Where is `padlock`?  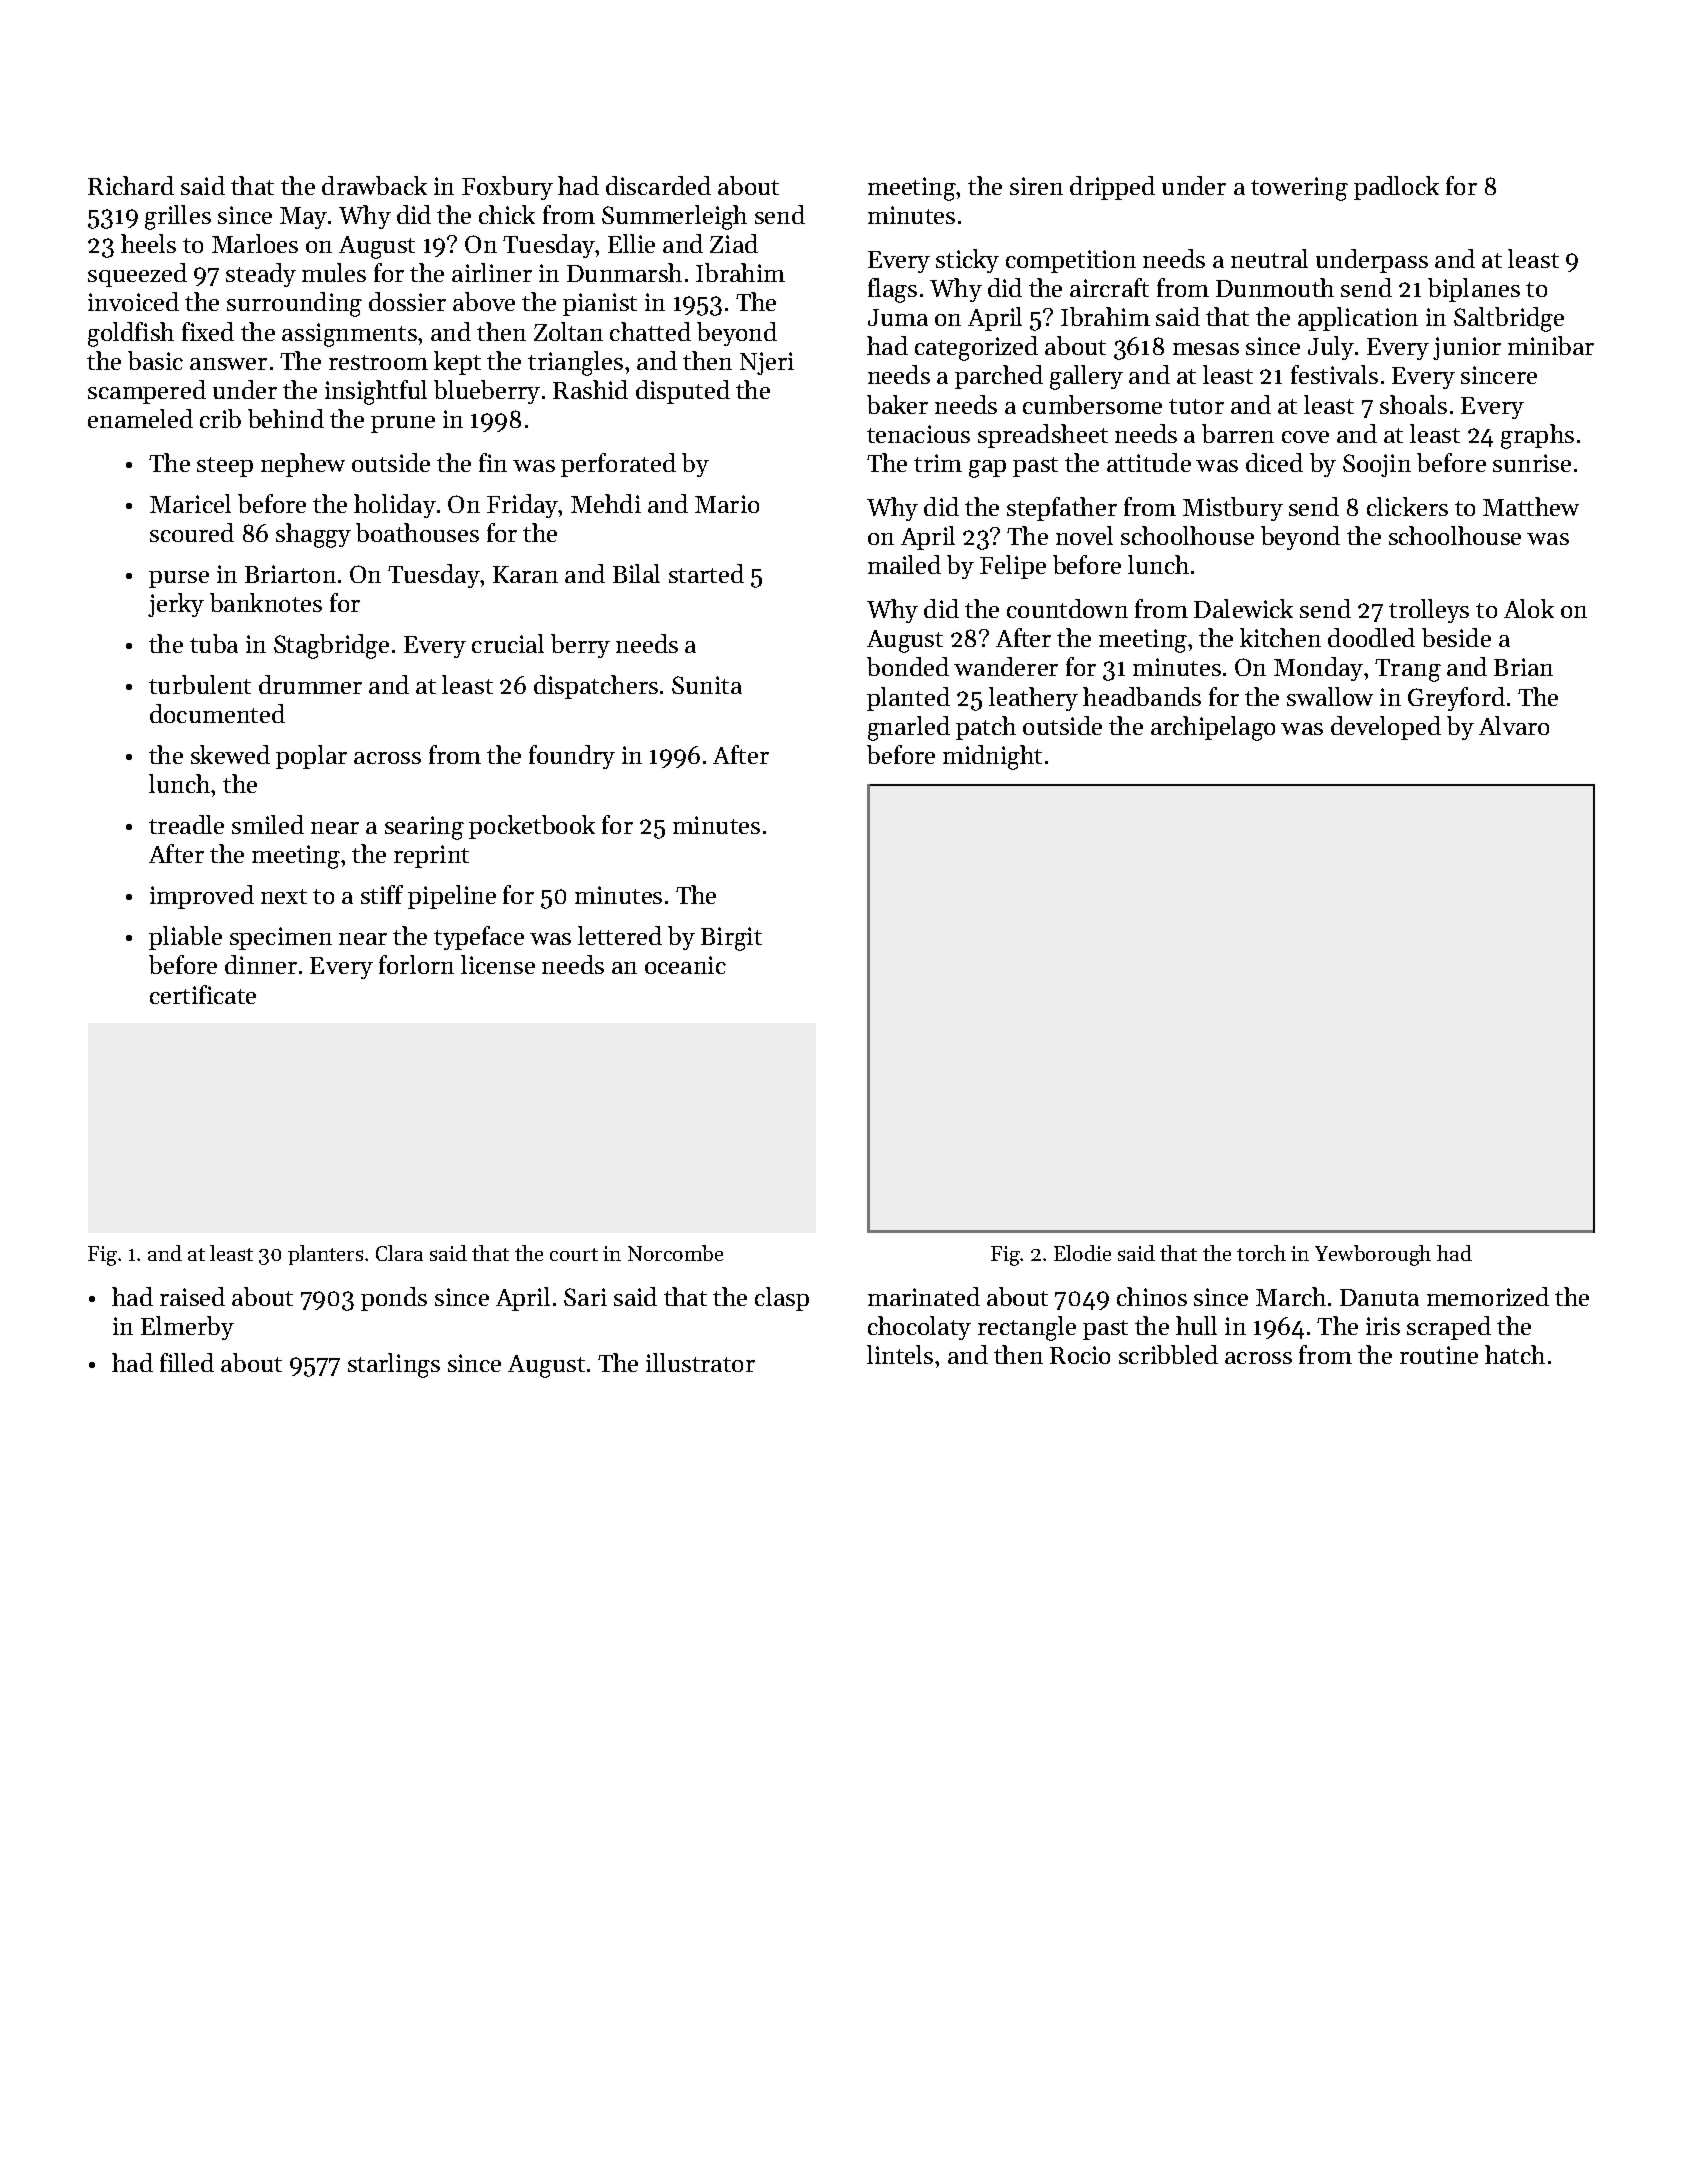
padlock is located at coordinates (1396, 188).
